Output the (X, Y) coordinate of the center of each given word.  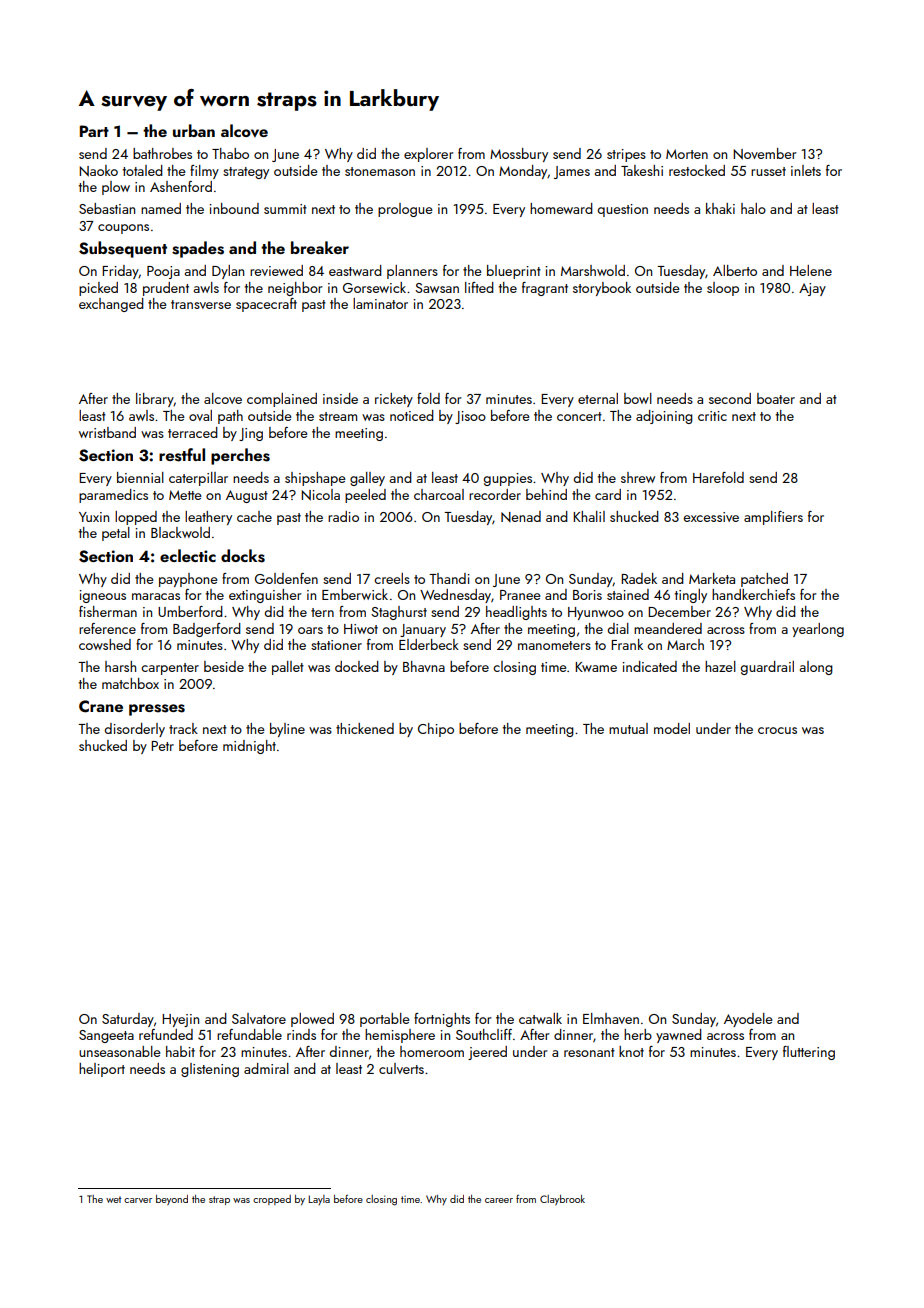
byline (287, 730)
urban (194, 130)
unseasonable (120, 1051)
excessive (711, 517)
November (764, 154)
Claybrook (562, 1200)
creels (392, 578)
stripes (626, 155)
